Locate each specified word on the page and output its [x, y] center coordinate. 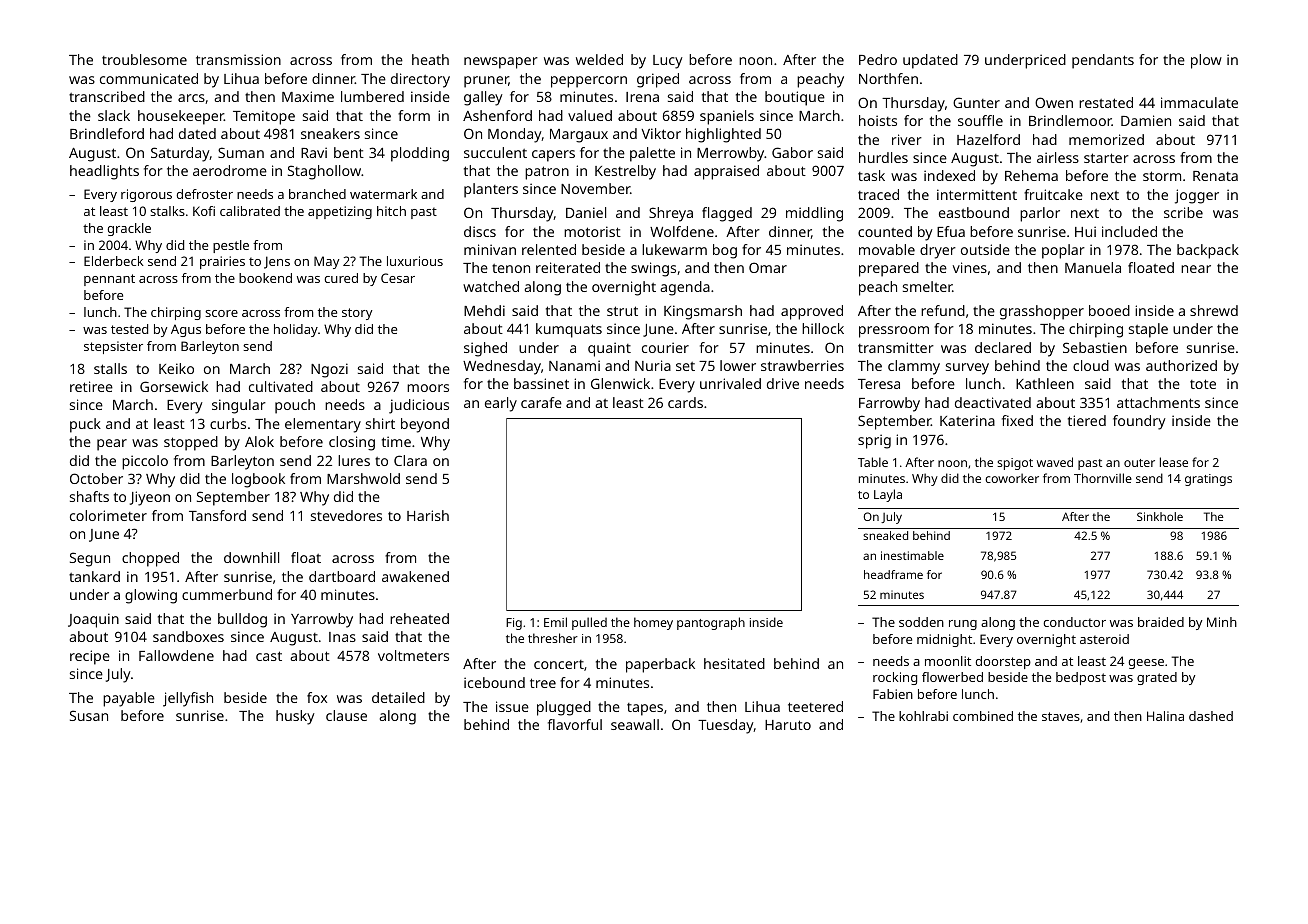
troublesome [144, 59]
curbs [228, 423]
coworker [1012, 478]
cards [685, 402]
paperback [660, 665]
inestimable [912, 555]
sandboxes [188, 636]
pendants [1103, 61]
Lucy [668, 62]
